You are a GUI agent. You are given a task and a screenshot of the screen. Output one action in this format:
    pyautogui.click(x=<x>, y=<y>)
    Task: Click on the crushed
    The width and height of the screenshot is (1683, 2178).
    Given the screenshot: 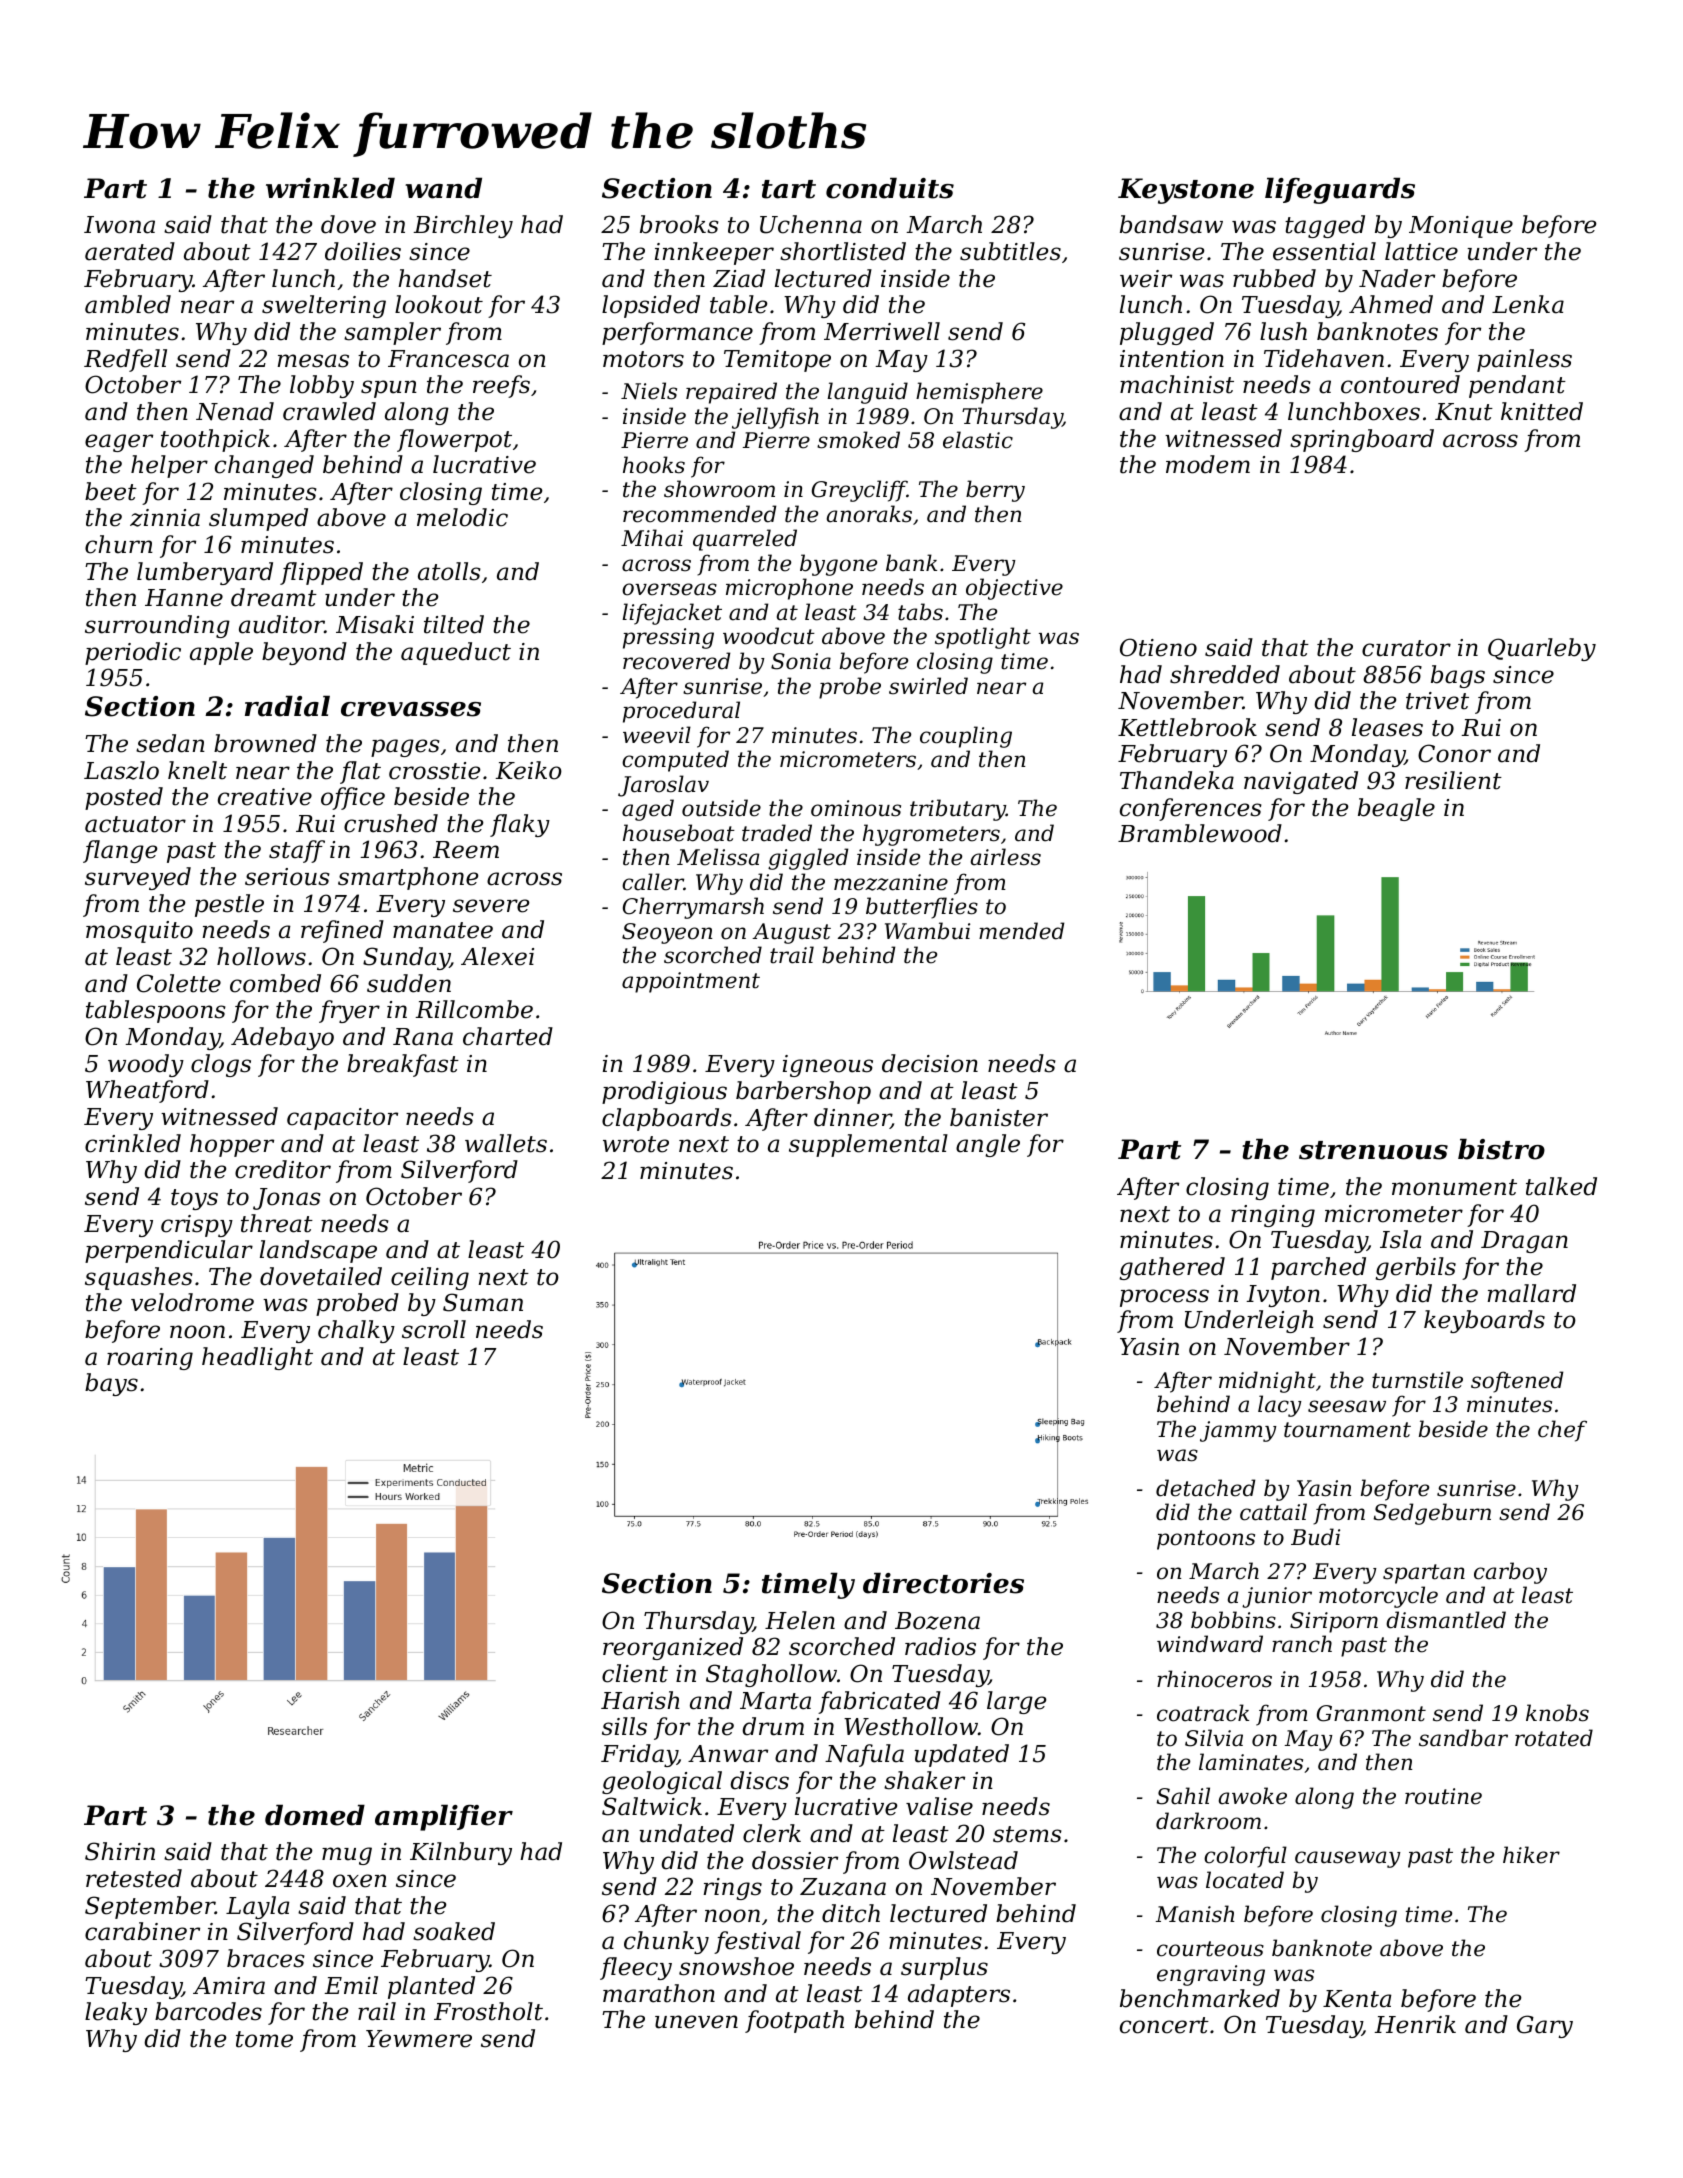 What is the action you would take?
    pyautogui.click(x=391, y=823)
